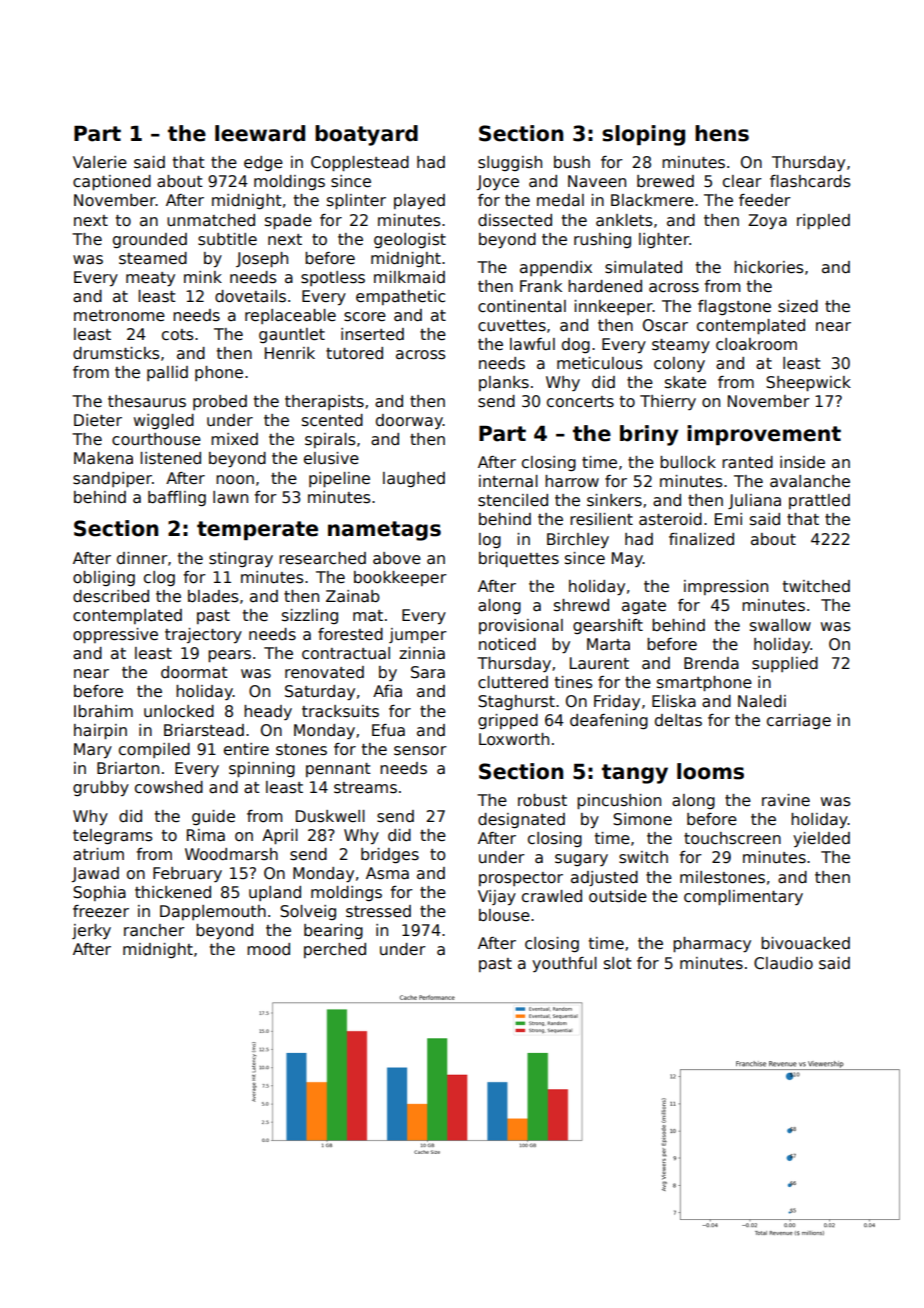 This page has height=1308, width=924. What do you see at coordinates (366, 135) in the page?
I see `boatyard` at bounding box center [366, 135].
